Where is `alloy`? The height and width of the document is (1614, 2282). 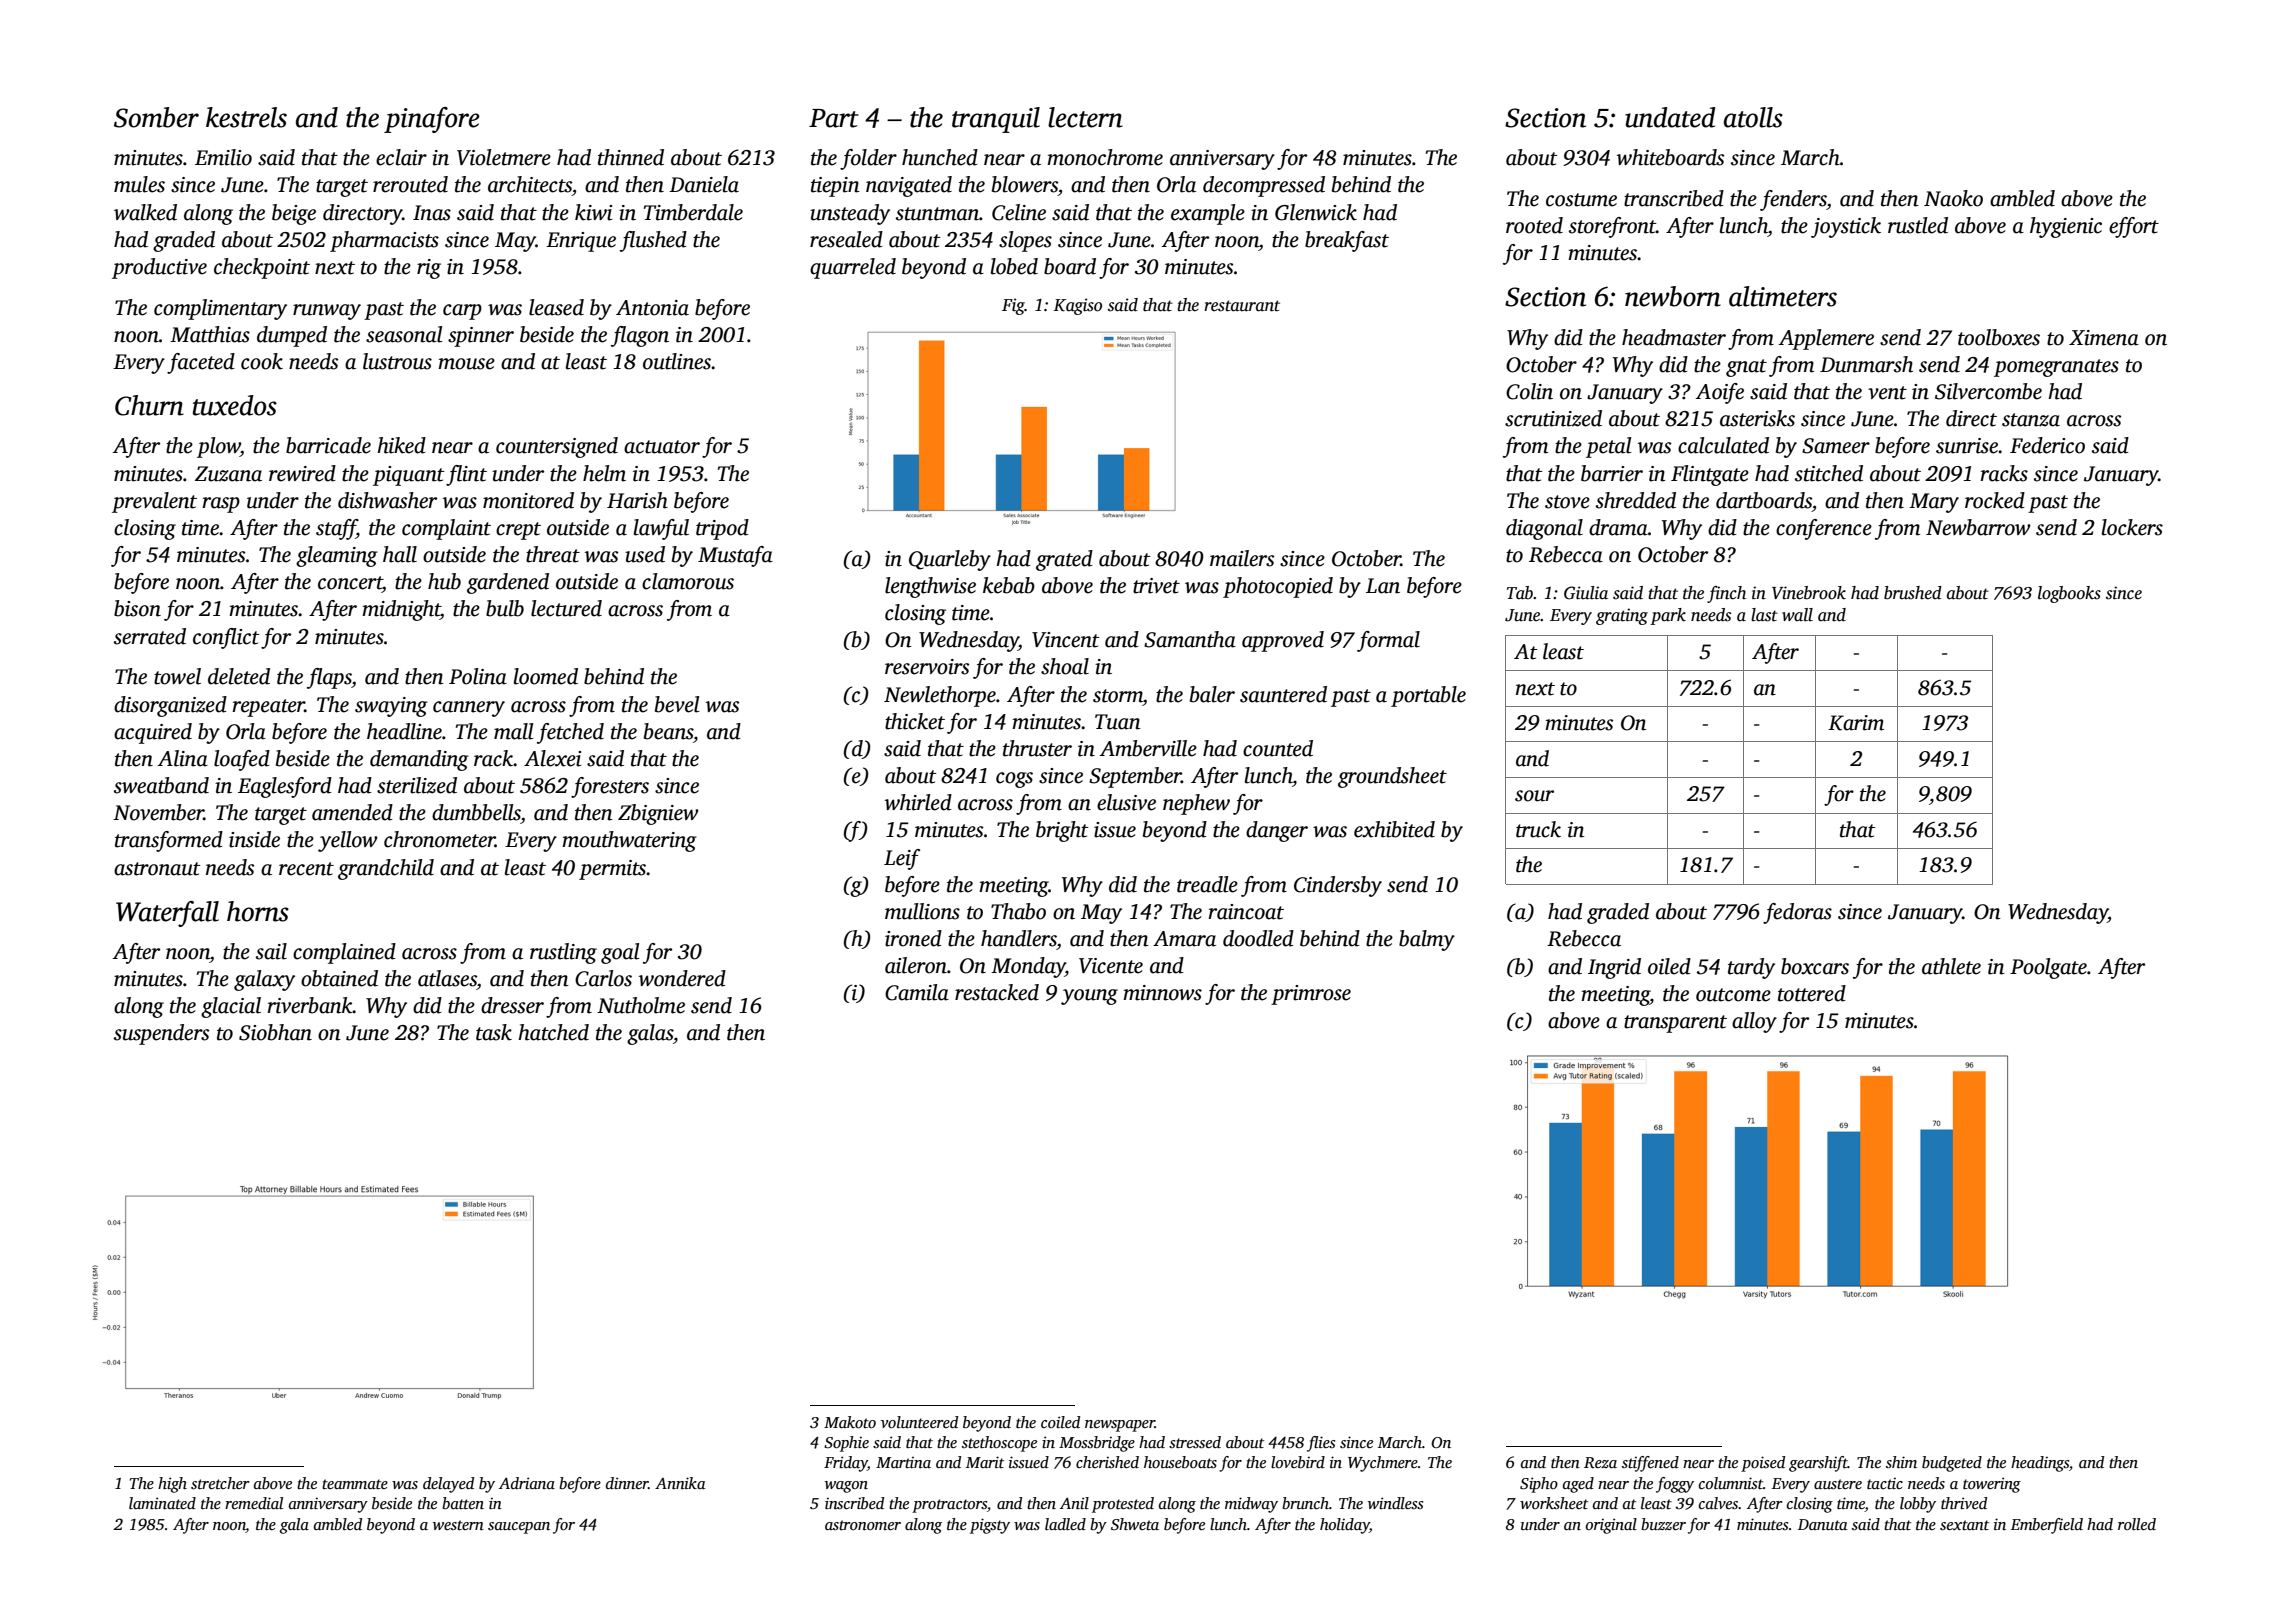 alloy is located at coordinates (1754, 1022).
